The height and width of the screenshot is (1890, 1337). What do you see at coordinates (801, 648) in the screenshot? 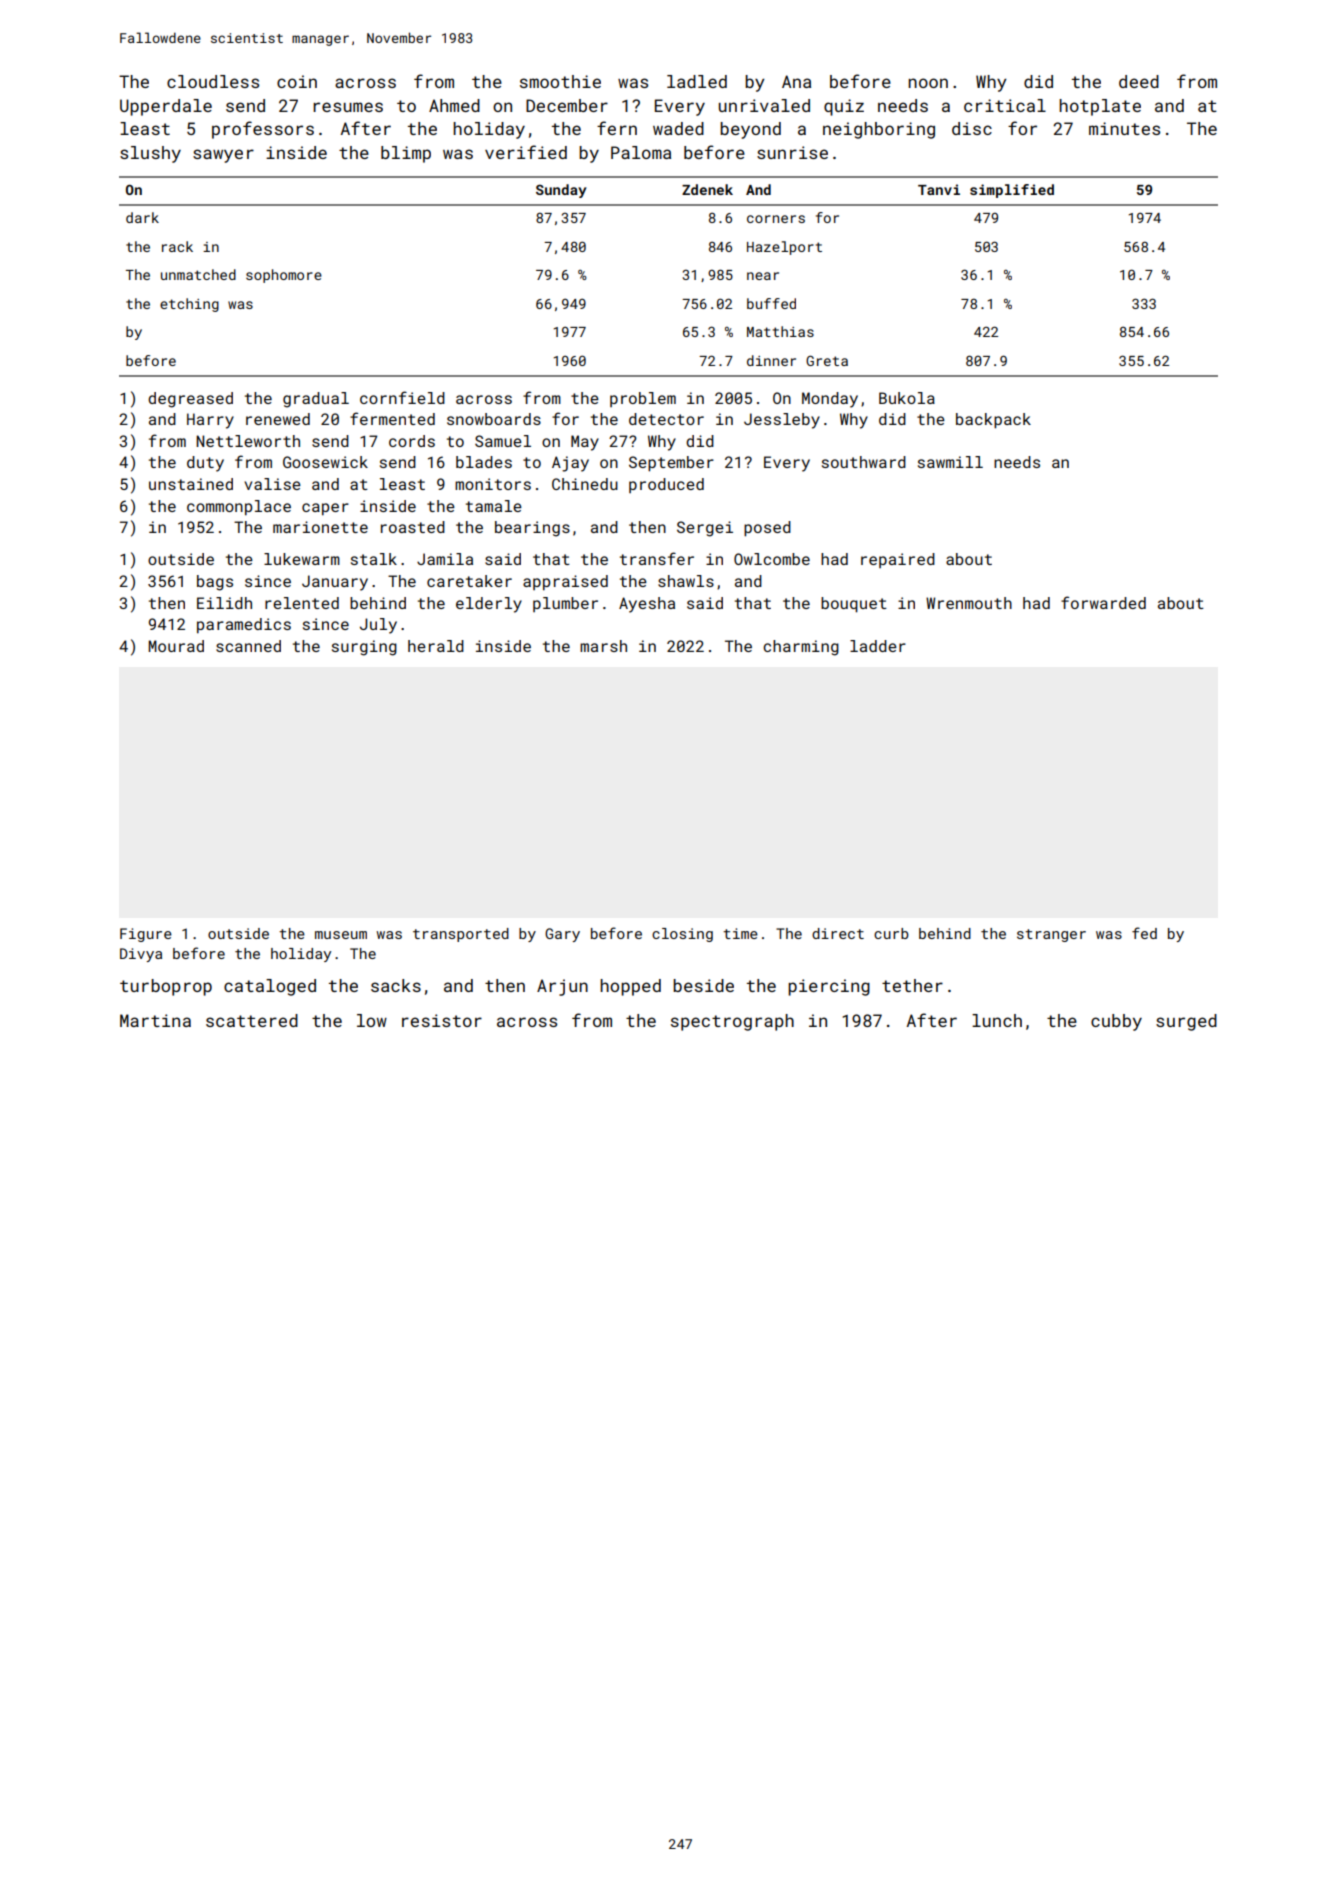
I see `charming` at bounding box center [801, 648].
